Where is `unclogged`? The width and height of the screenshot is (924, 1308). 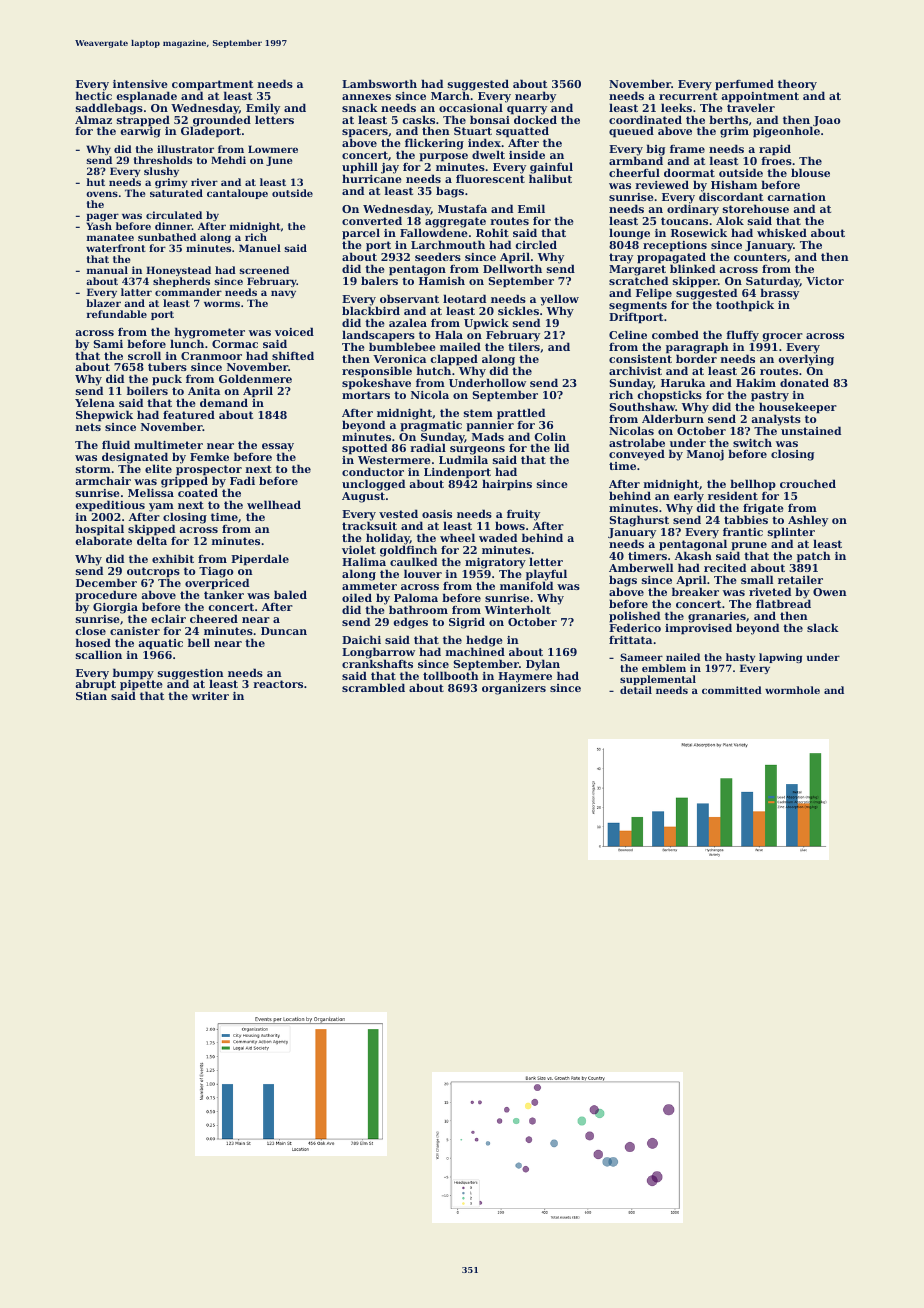
unclogged is located at coordinates (373, 485).
